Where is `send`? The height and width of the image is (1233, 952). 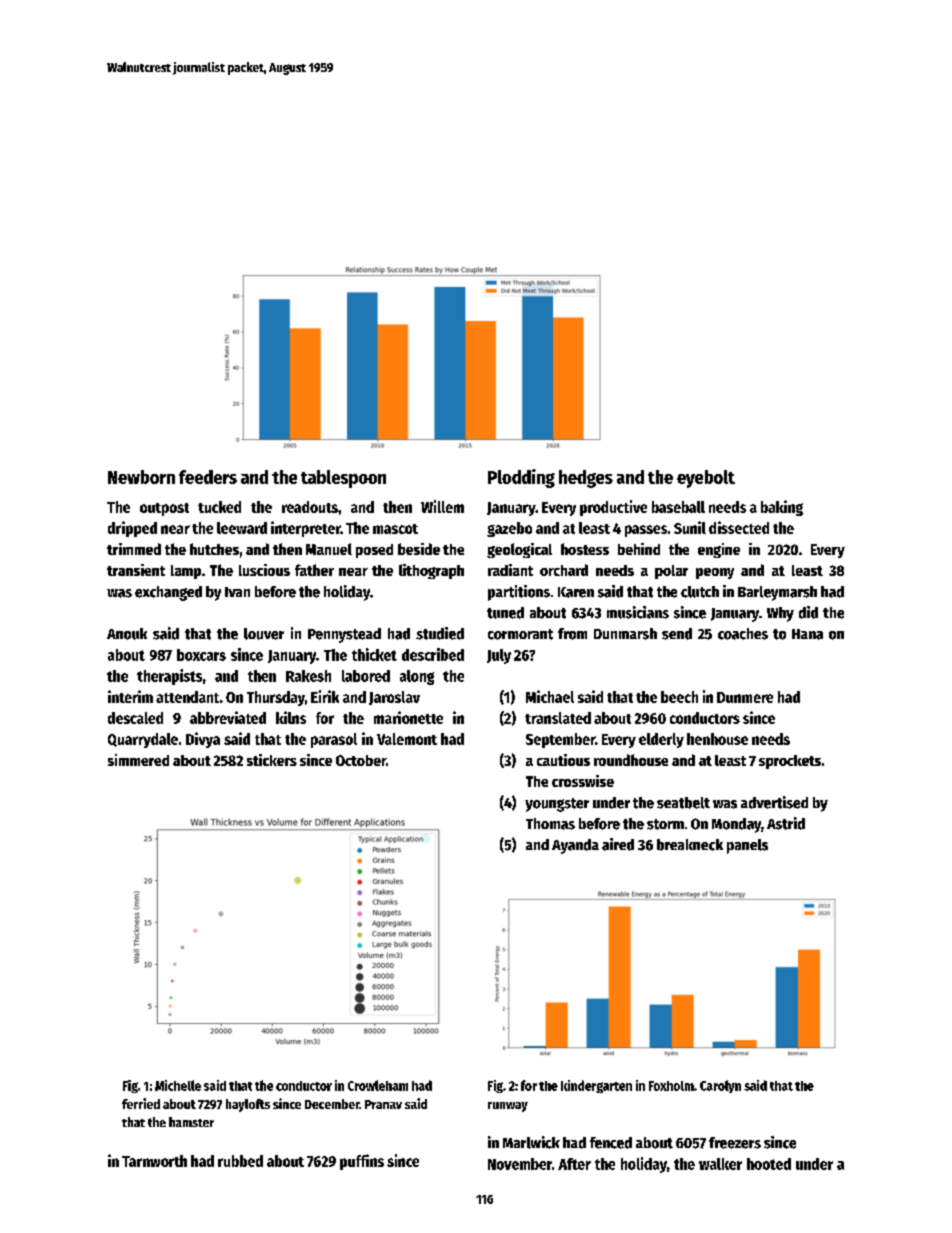
send is located at coordinates (677, 634).
